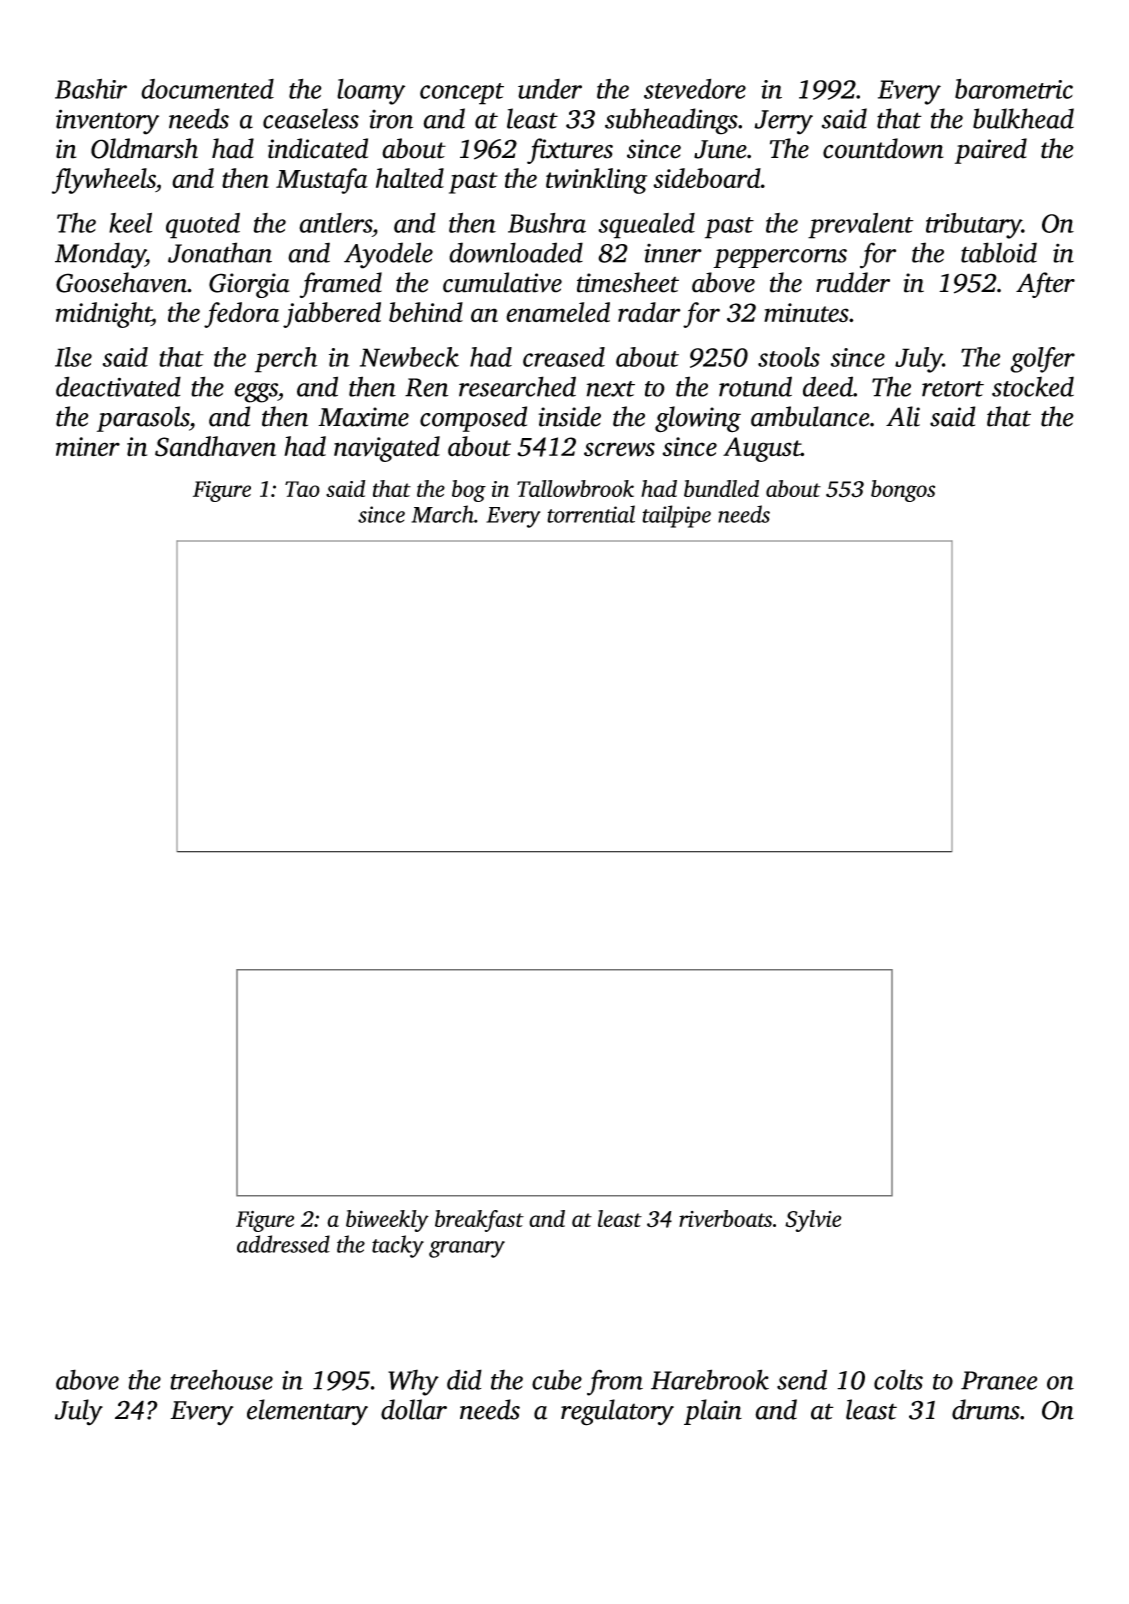  Describe the element at coordinates (479, 1221) in the screenshot. I see `breakfast` at that location.
